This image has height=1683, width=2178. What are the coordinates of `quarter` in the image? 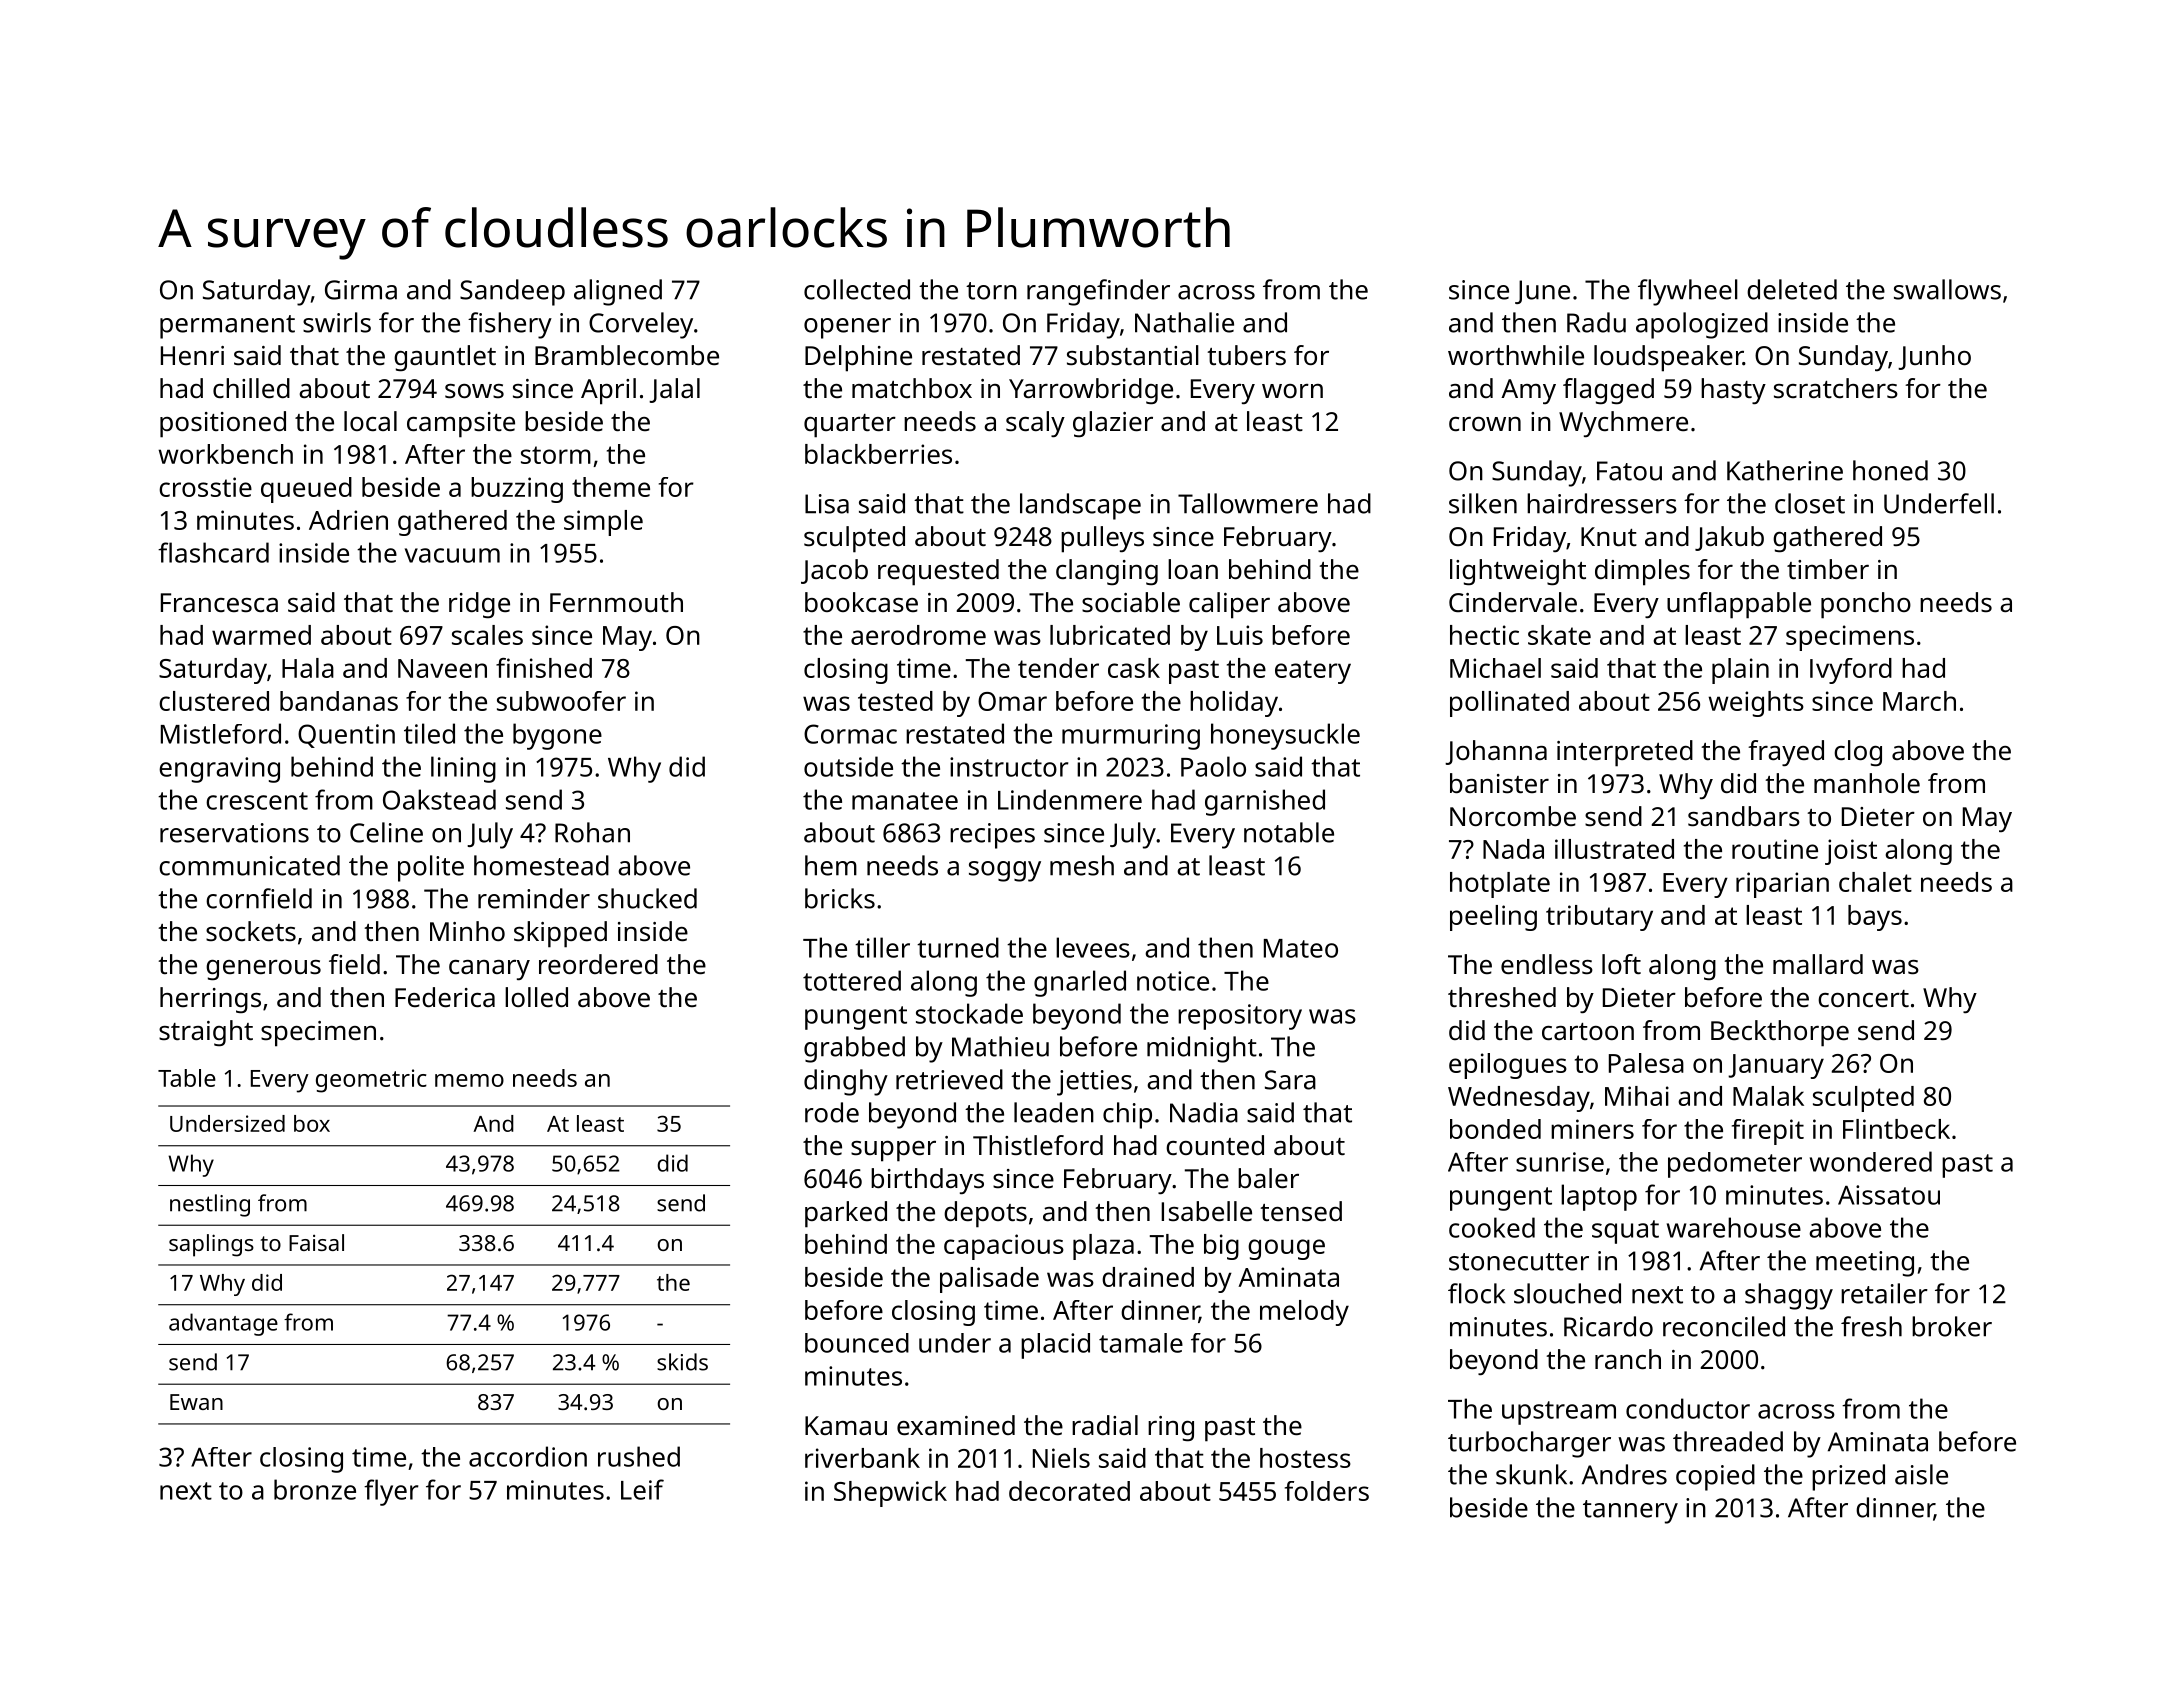 It's located at (850, 426).
